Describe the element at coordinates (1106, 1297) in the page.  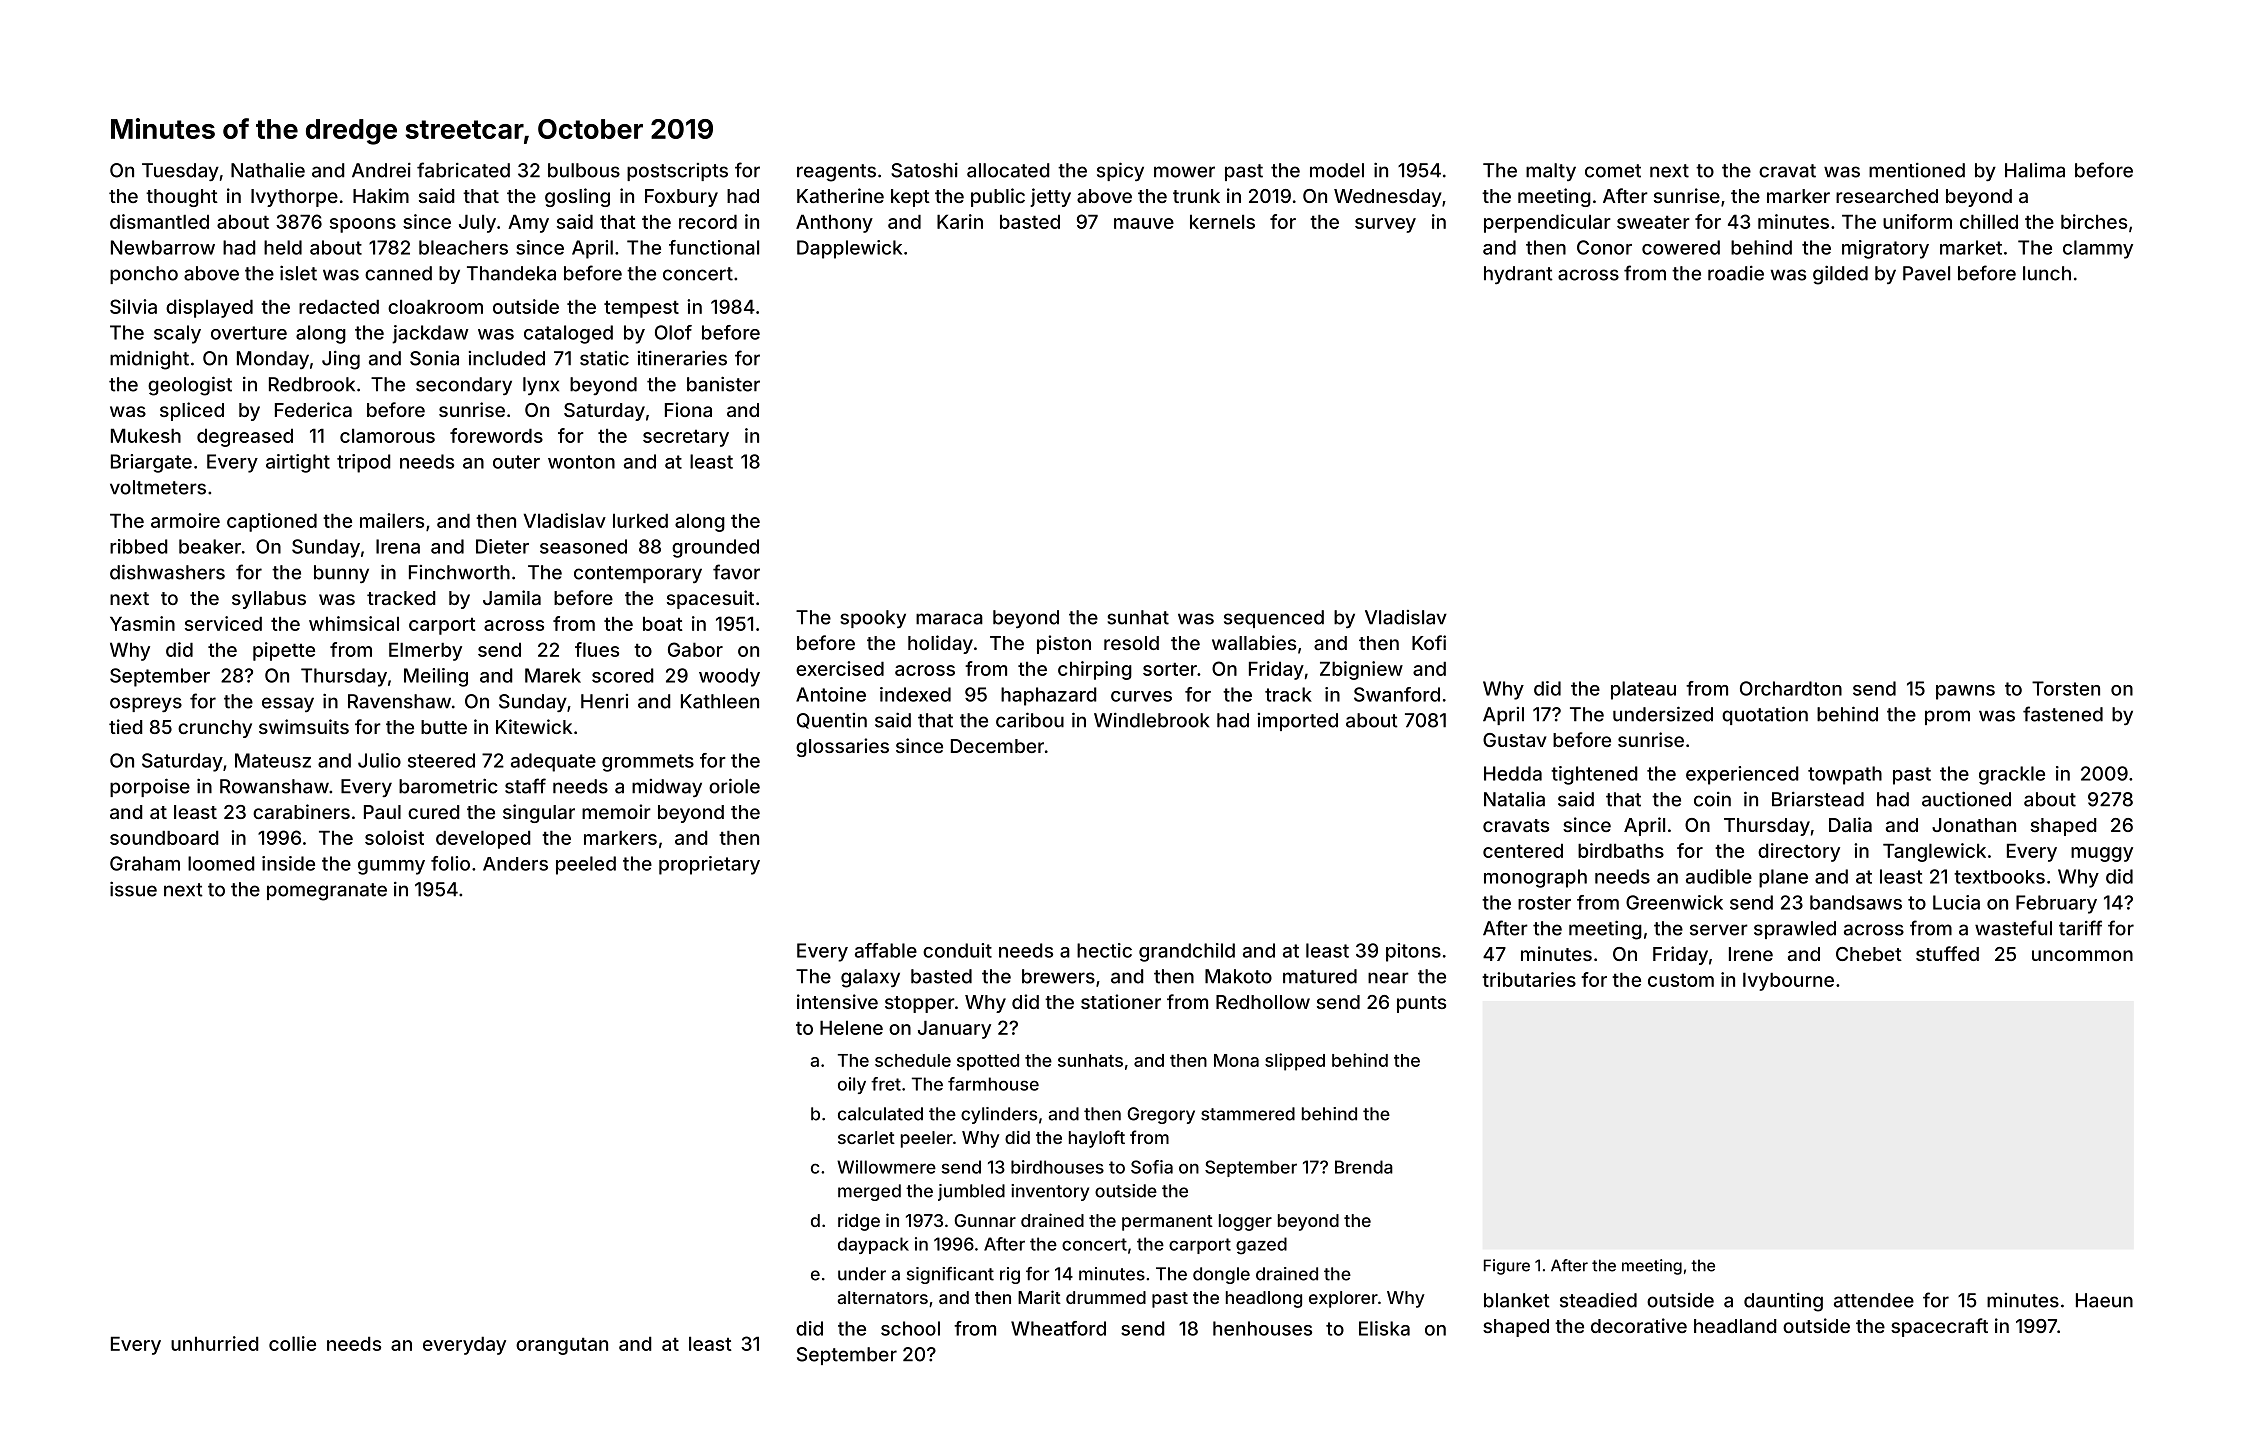
I see `drummed` at that location.
